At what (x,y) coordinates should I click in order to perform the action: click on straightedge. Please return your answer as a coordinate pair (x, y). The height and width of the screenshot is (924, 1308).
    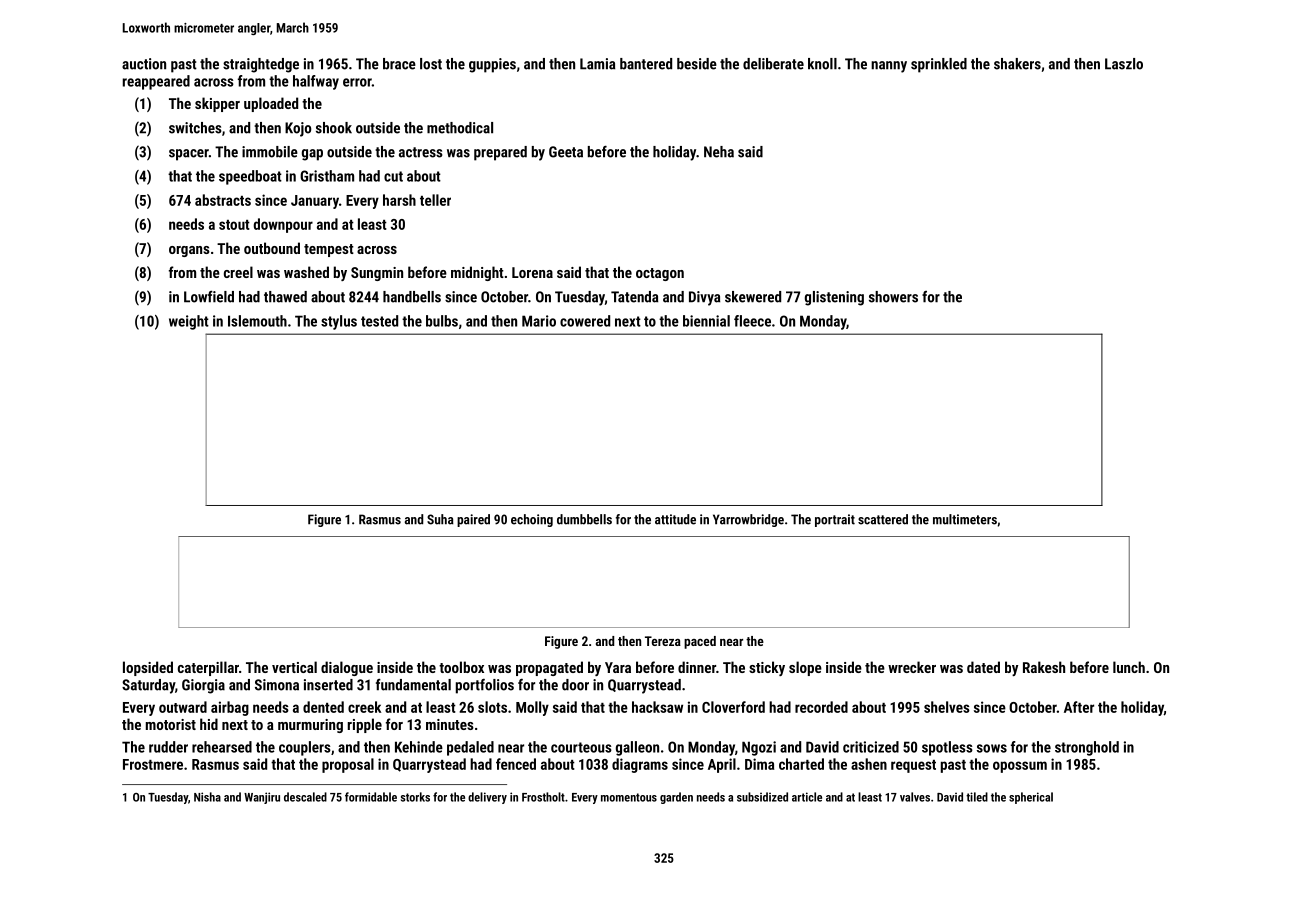
    Looking at the image, I should click on (261, 65).
